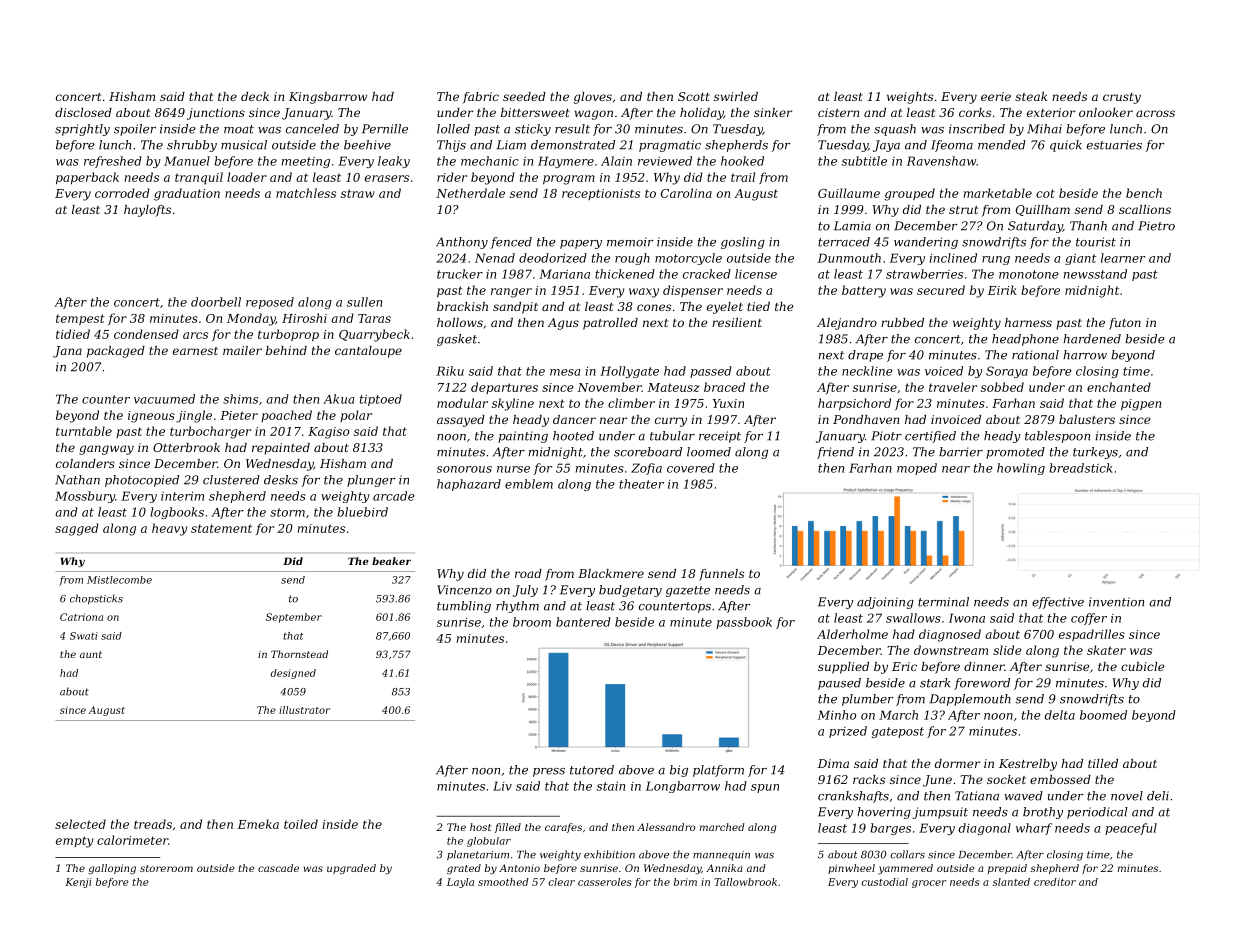 Image resolution: width=1233 pixels, height=952 pixels. Describe the element at coordinates (837, 715) in the screenshot. I see `Minho` at that location.
